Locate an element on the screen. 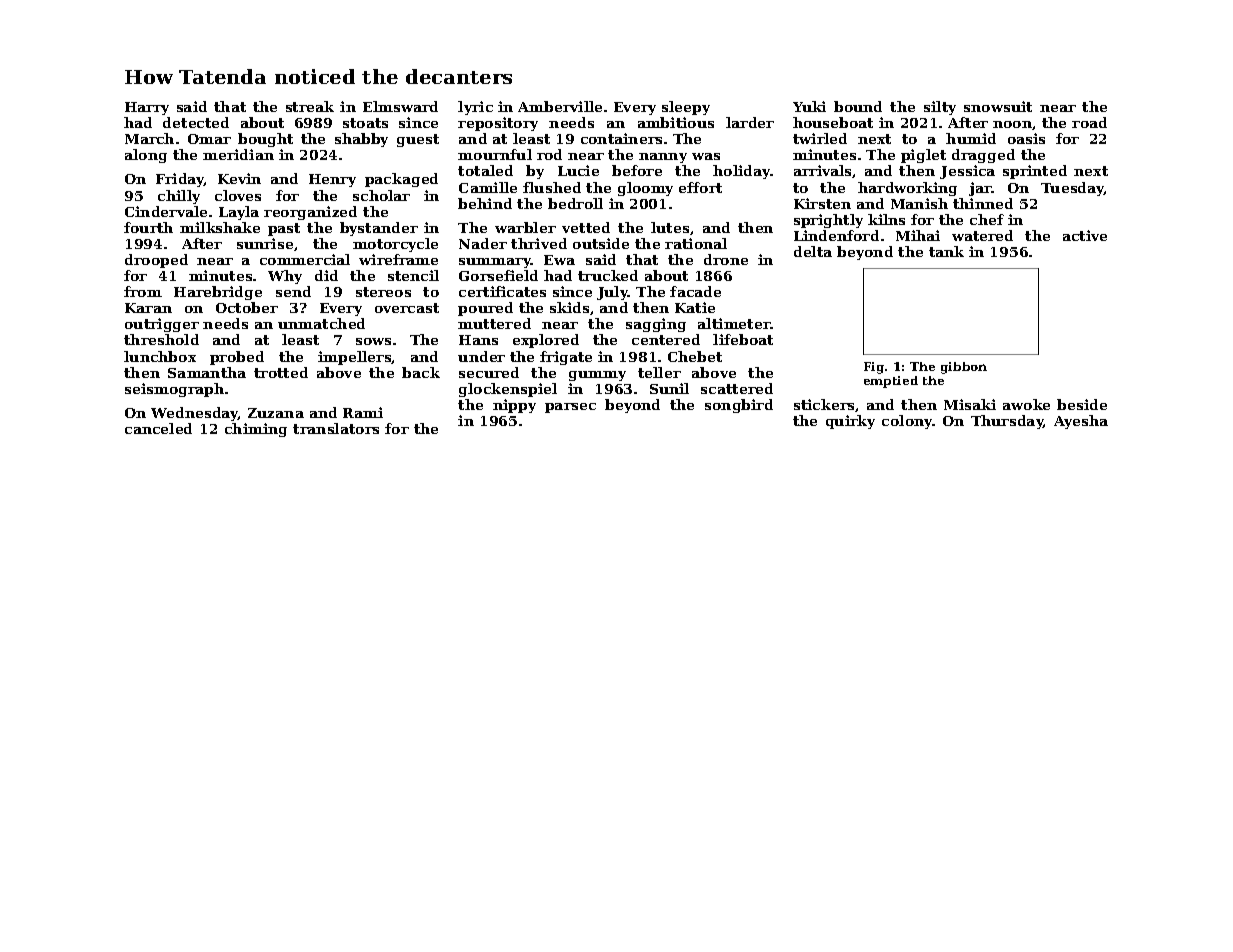  drooped is located at coordinates (156, 261).
